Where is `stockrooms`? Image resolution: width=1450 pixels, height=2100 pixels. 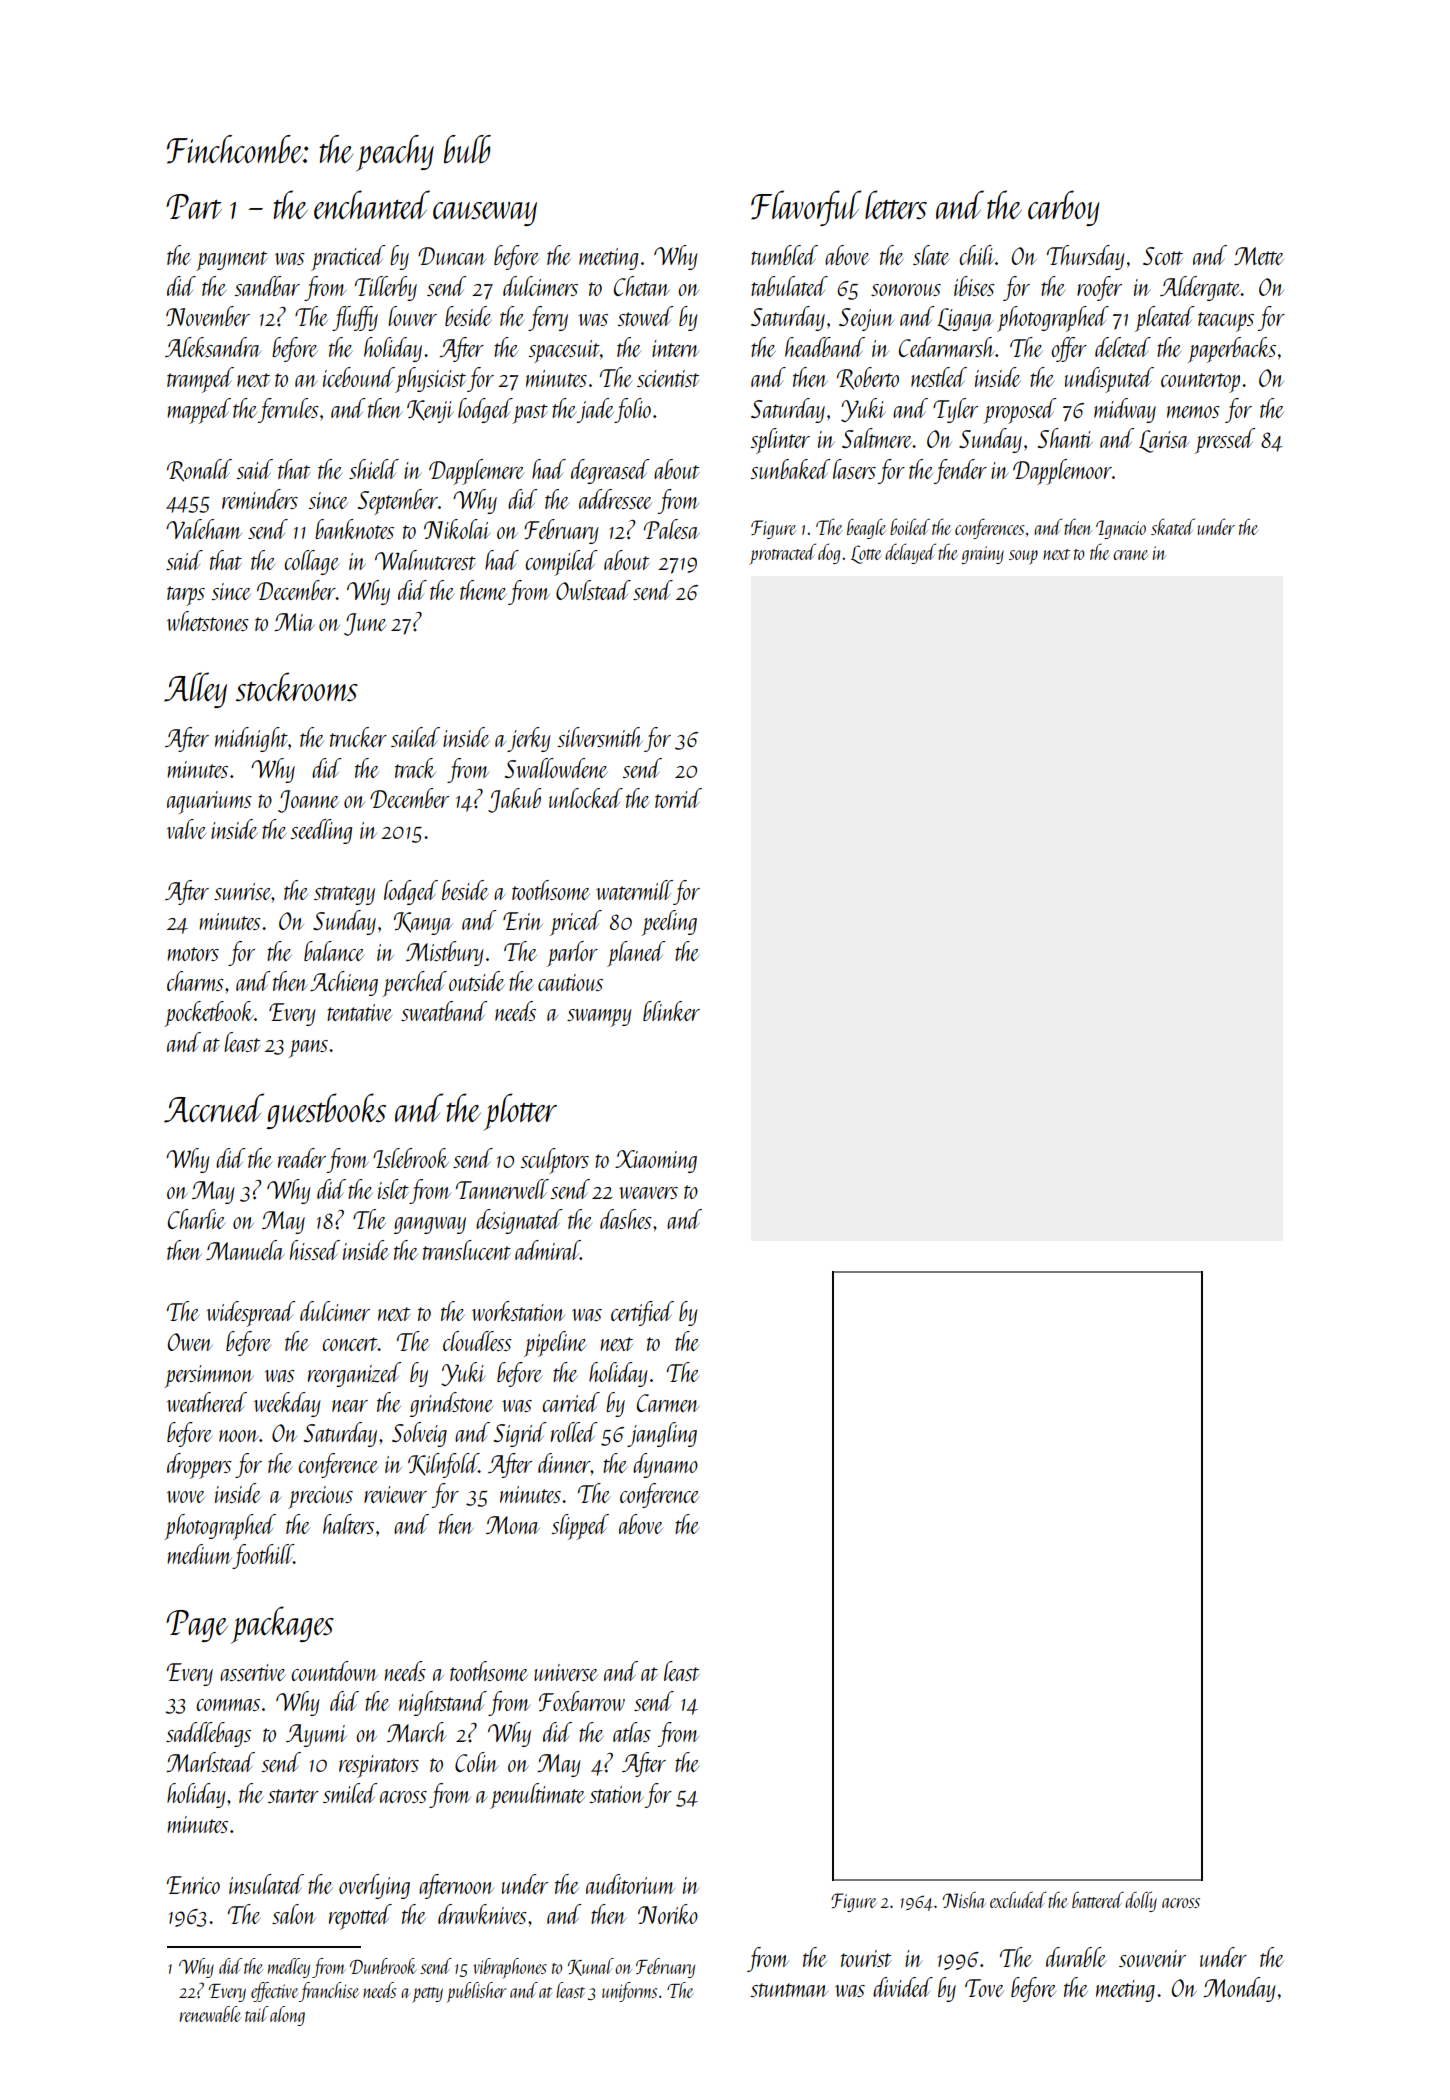 stockrooms is located at coordinates (296, 687).
